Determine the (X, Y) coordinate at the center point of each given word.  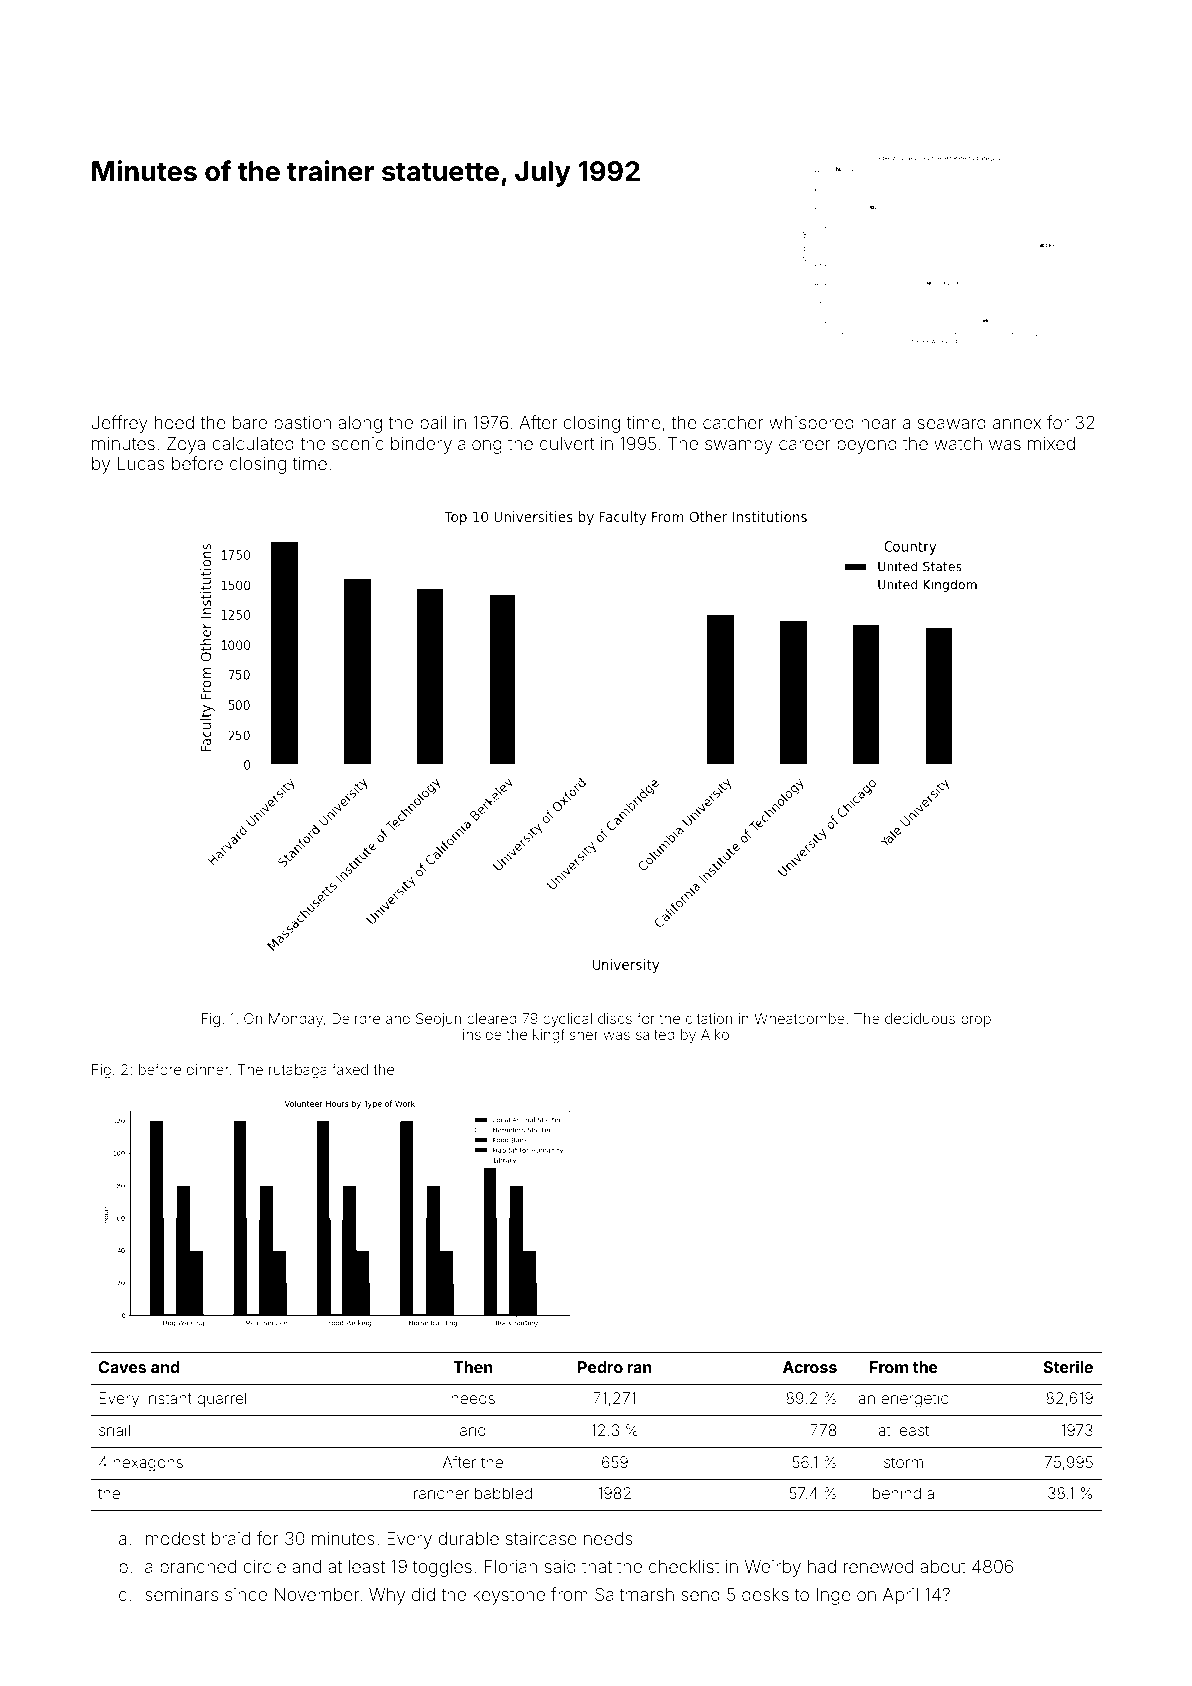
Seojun (438, 1020)
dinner (208, 1069)
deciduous (920, 1018)
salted (655, 1034)
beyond (867, 445)
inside (482, 1034)
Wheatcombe (799, 1018)
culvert (567, 443)
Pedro (600, 1367)
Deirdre (356, 1018)
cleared (492, 1018)
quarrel (222, 1399)
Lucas (141, 463)
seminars (181, 1594)
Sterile (1068, 1366)
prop (976, 1021)
